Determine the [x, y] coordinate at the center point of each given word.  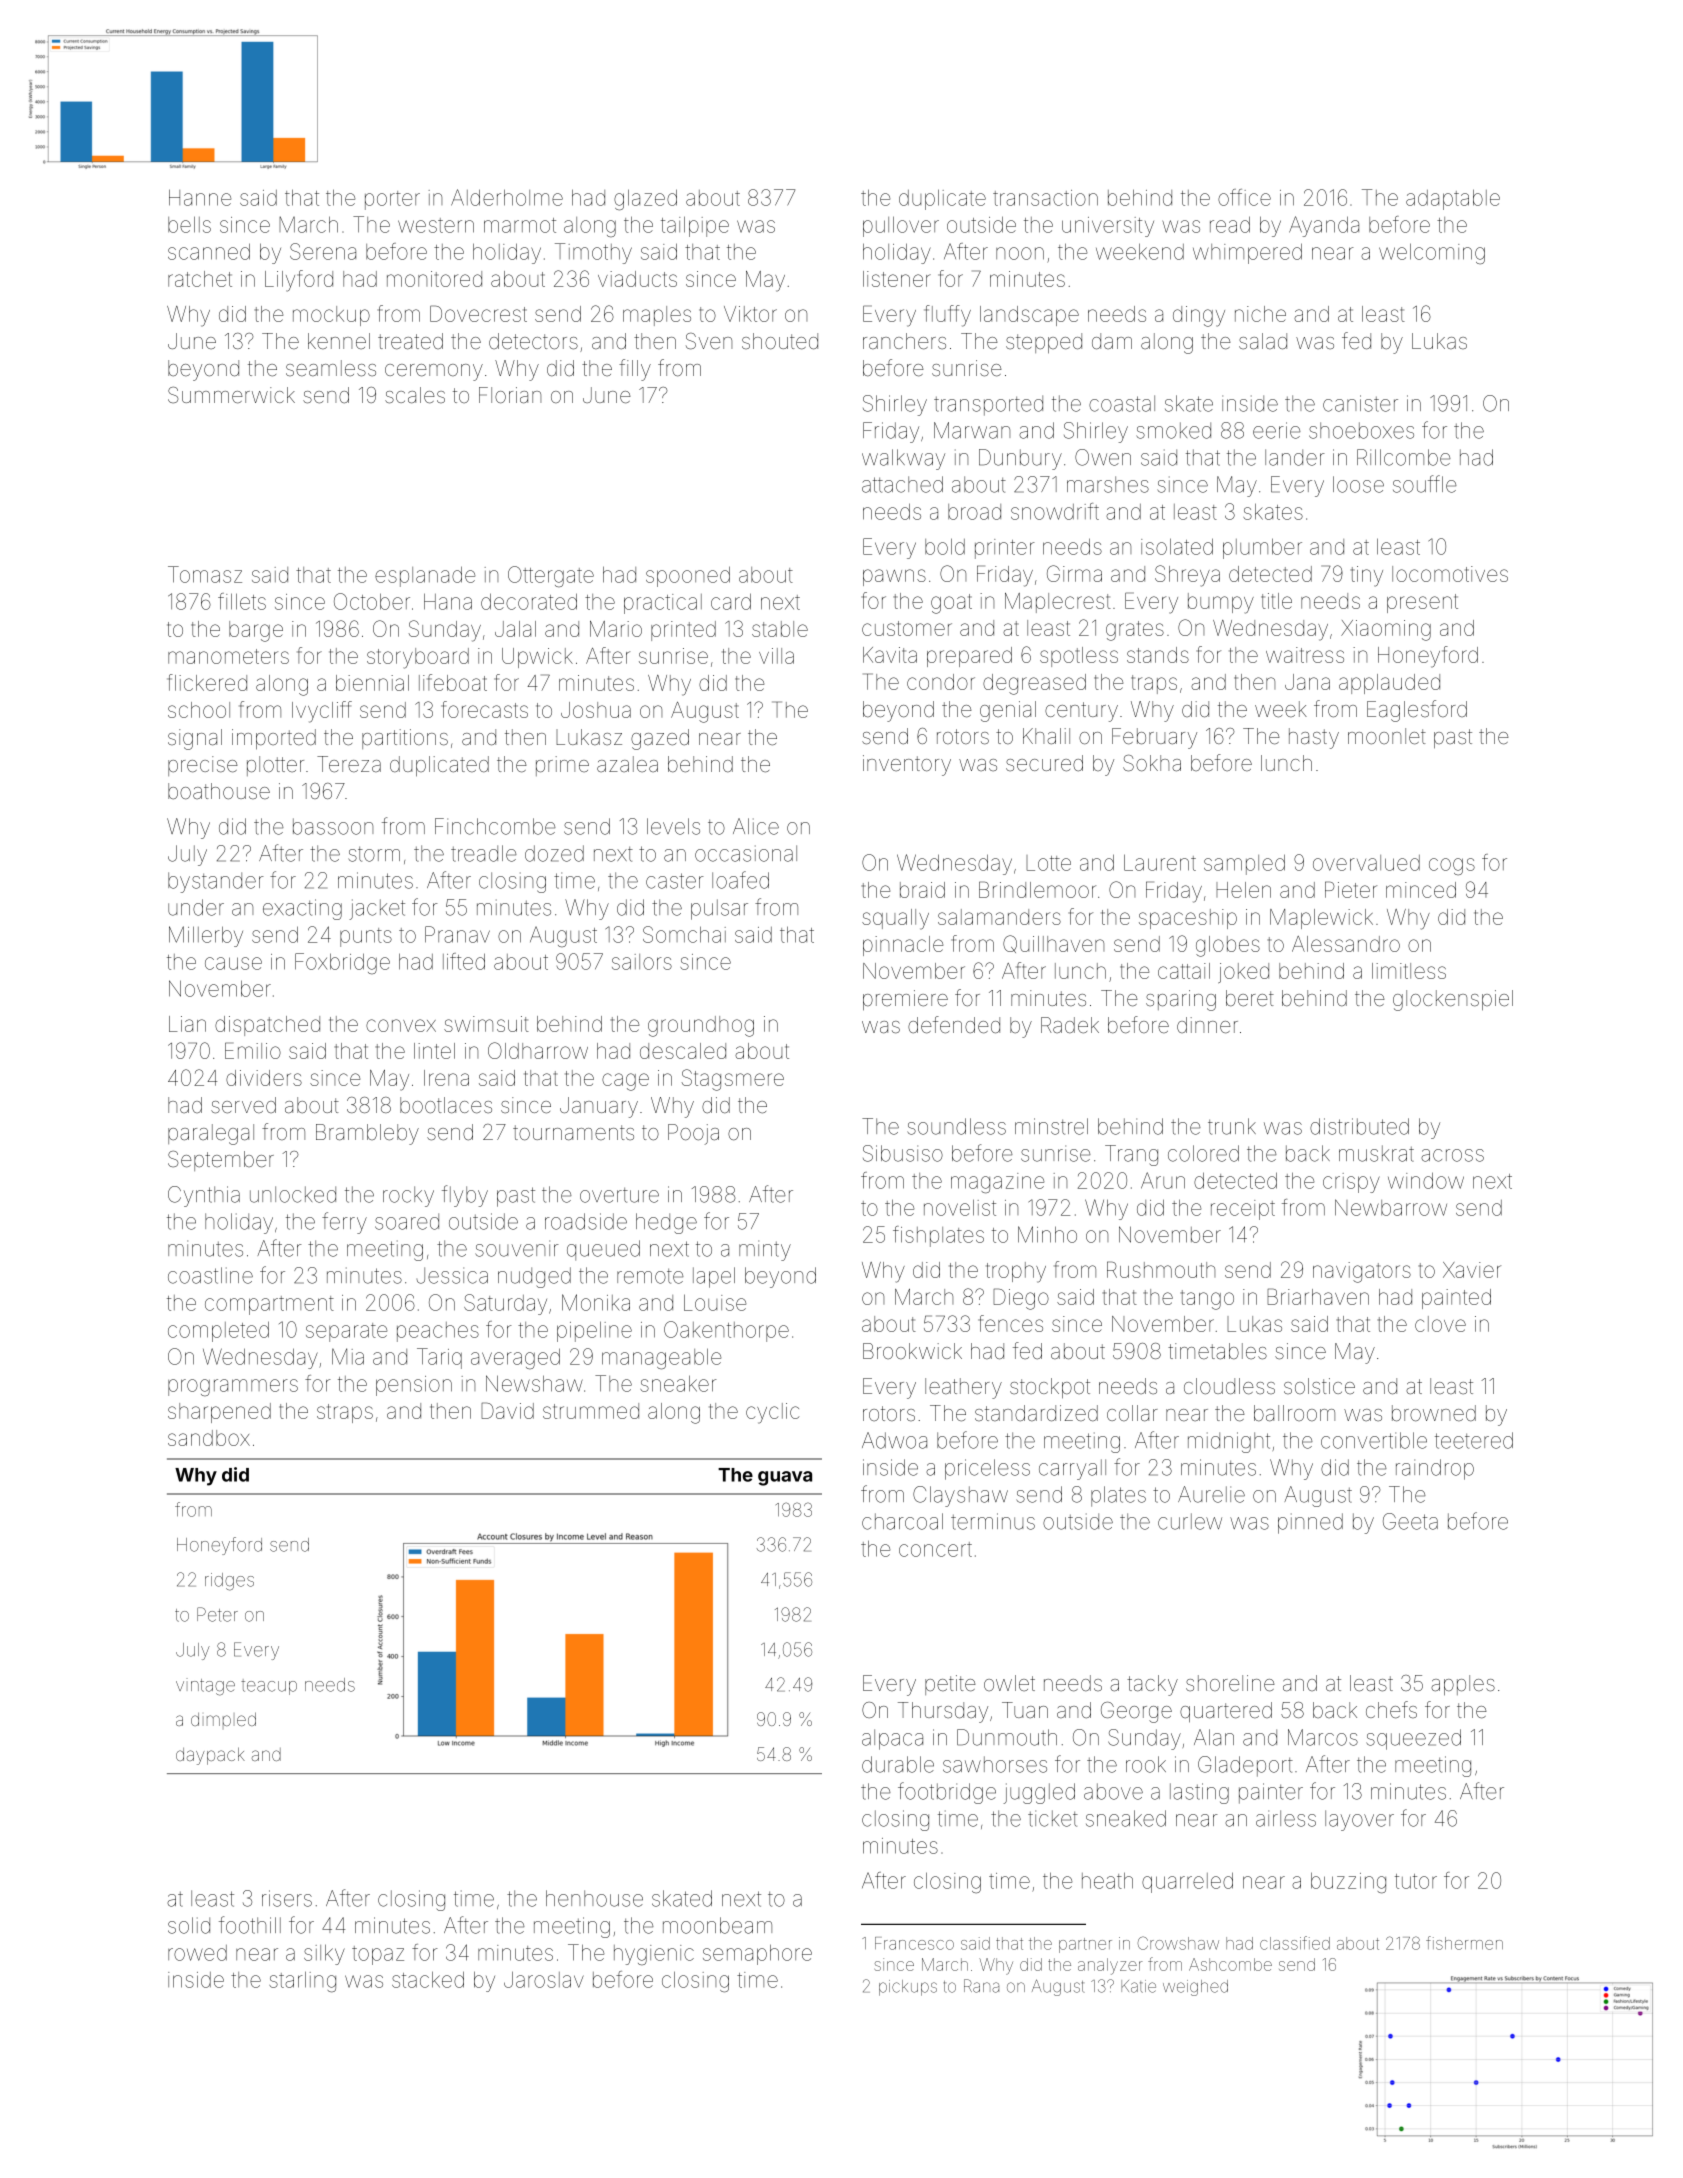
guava [785, 1478]
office [1244, 197]
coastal [1122, 403]
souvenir [517, 1248]
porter [392, 200]
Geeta [1410, 1521]
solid [189, 1925]
